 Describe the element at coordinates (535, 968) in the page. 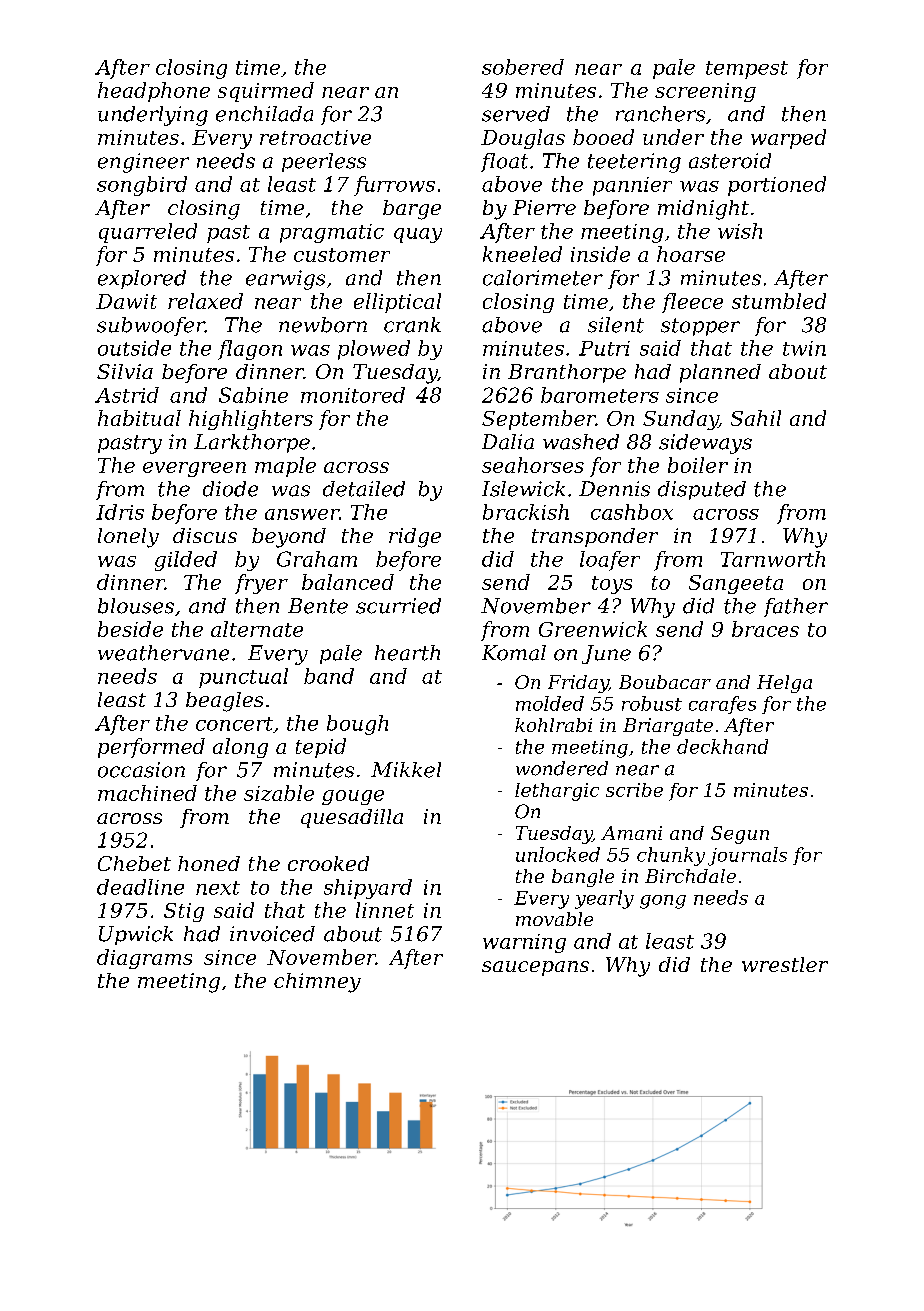

I see `saucepans` at that location.
